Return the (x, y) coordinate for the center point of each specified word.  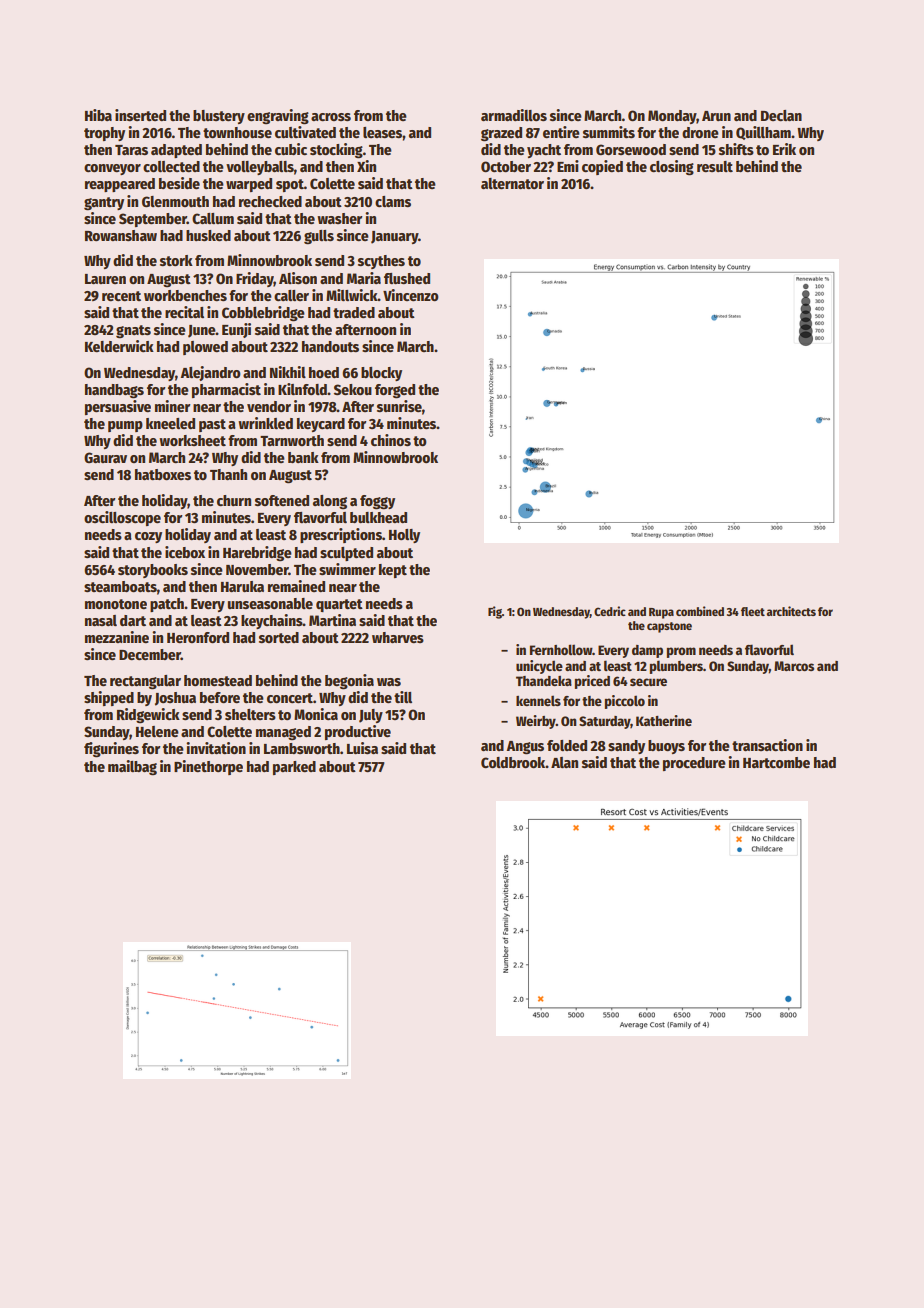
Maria (364, 278)
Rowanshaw (121, 235)
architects (791, 611)
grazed (501, 134)
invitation (216, 748)
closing (672, 168)
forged (395, 391)
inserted (140, 115)
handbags (114, 391)
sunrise (399, 406)
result (715, 166)
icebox (185, 552)
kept (393, 571)
